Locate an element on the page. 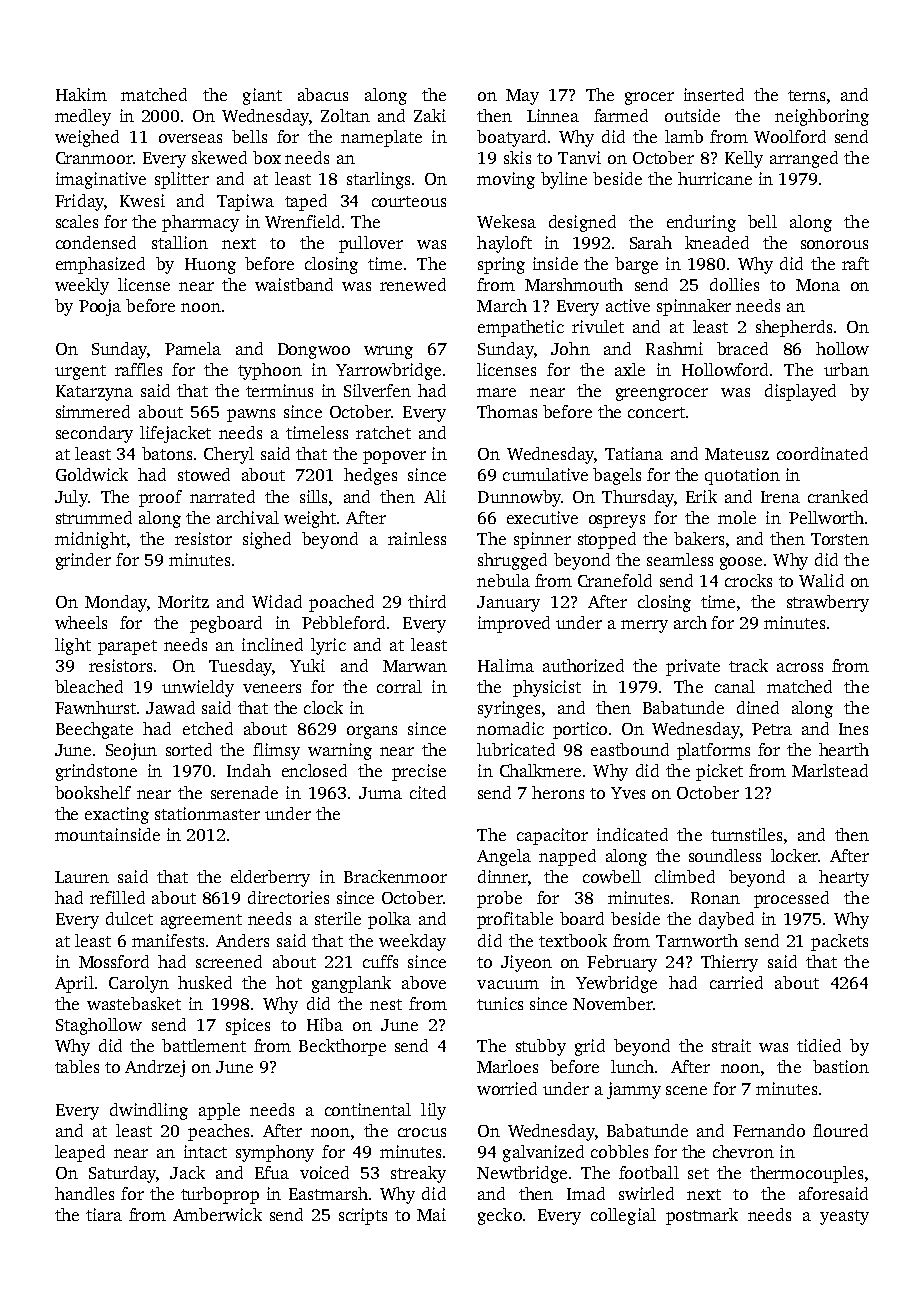  tiara is located at coordinates (104, 1214).
